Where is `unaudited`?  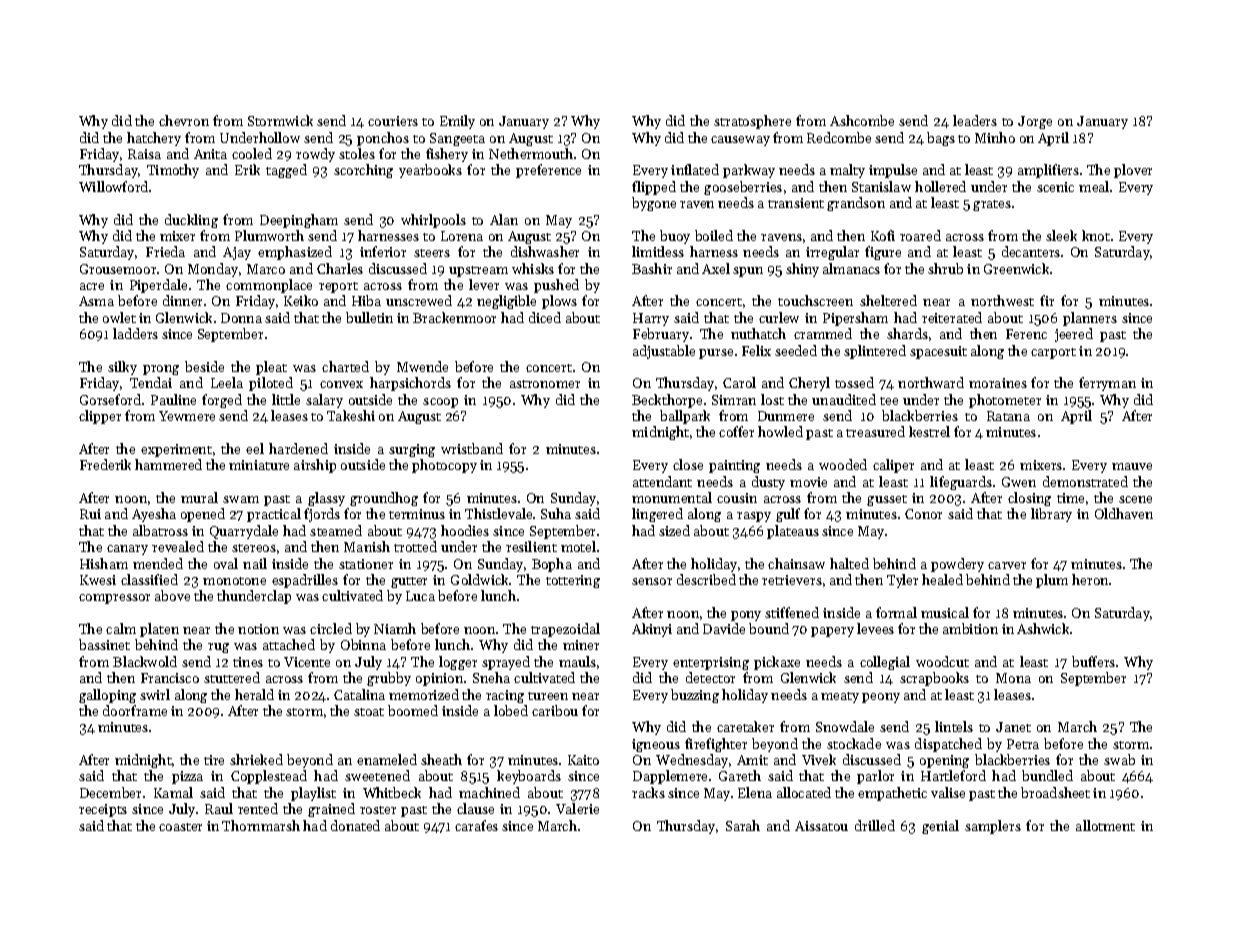
unaudited is located at coordinates (844, 399).
